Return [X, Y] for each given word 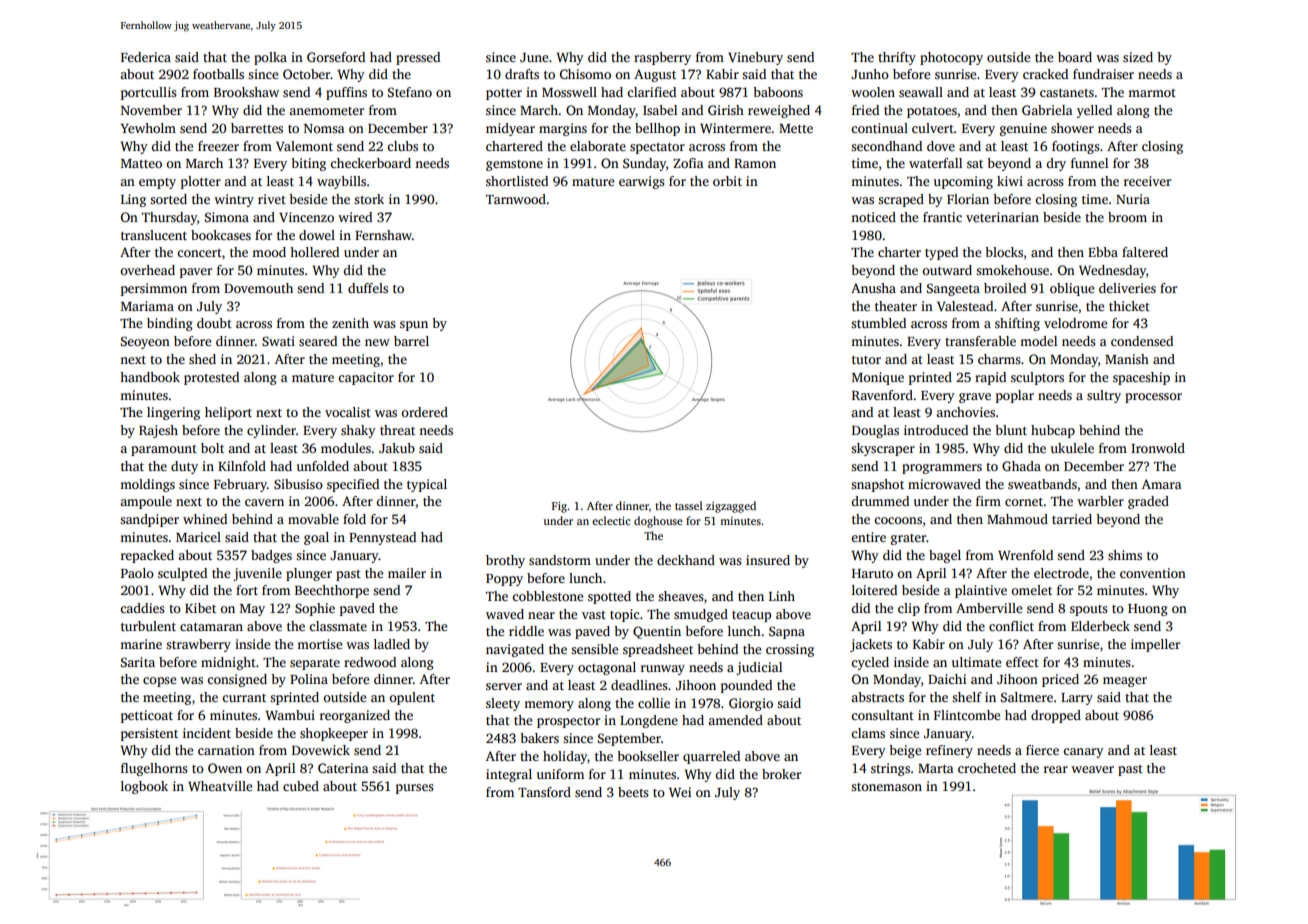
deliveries [1127, 288]
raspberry [662, 58]
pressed [418, 58]
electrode [1061, 573]
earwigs [642, 182]
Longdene [649, 721]
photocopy [951, 58]
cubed [301, 786]
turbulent [148, 626]
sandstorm [560, 560]
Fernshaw [383, 235]
